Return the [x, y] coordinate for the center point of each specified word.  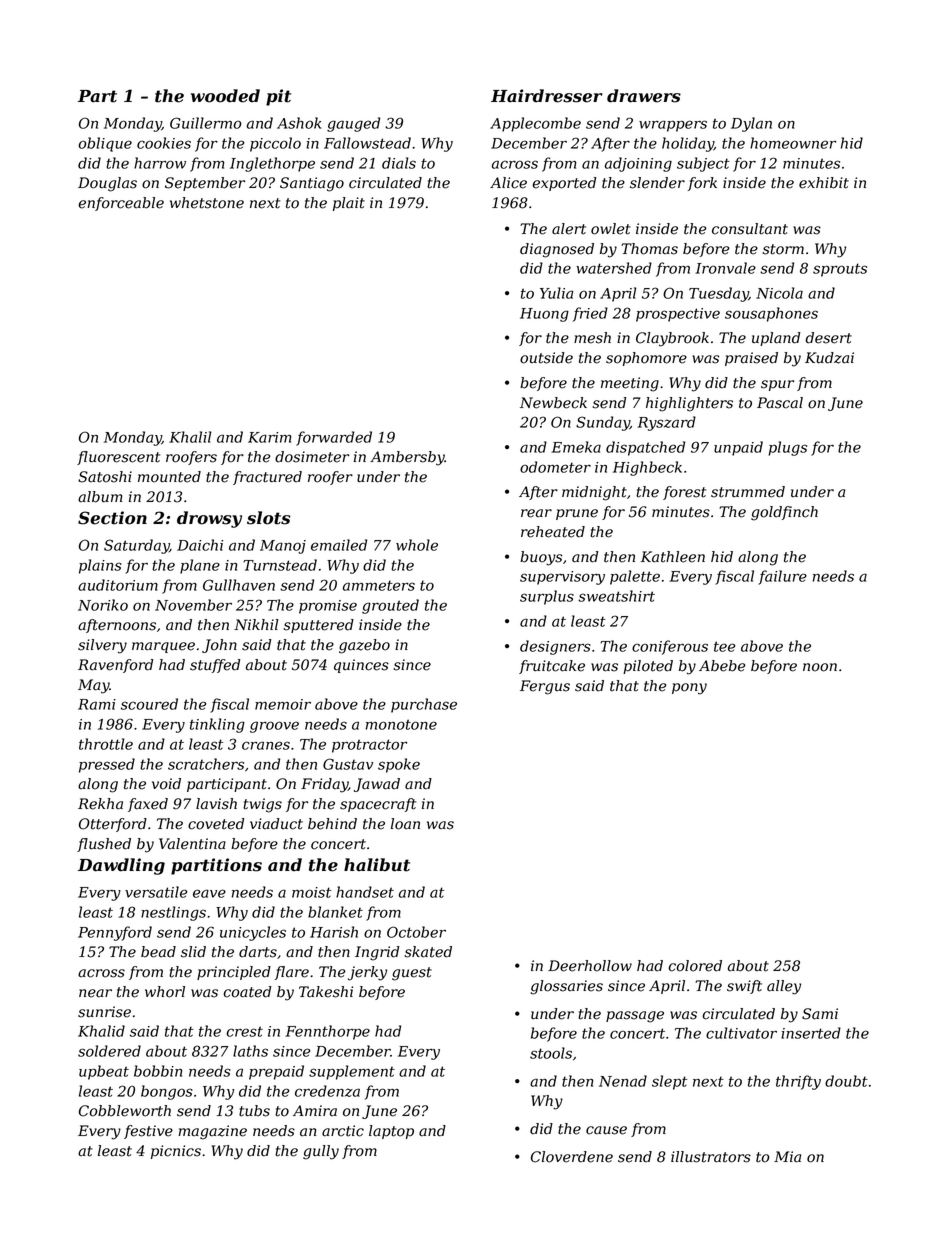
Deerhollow [590, 966]
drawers [644, 96]
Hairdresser [547, 96]
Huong [544, 315]
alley [784, 987]
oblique [105, 144]
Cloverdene [572, 1157]
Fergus [545, 687]
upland [776, 339]
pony [689, 689]
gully [321, 1152]
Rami [97, 704]
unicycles [253, 933]
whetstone [207, 203]
